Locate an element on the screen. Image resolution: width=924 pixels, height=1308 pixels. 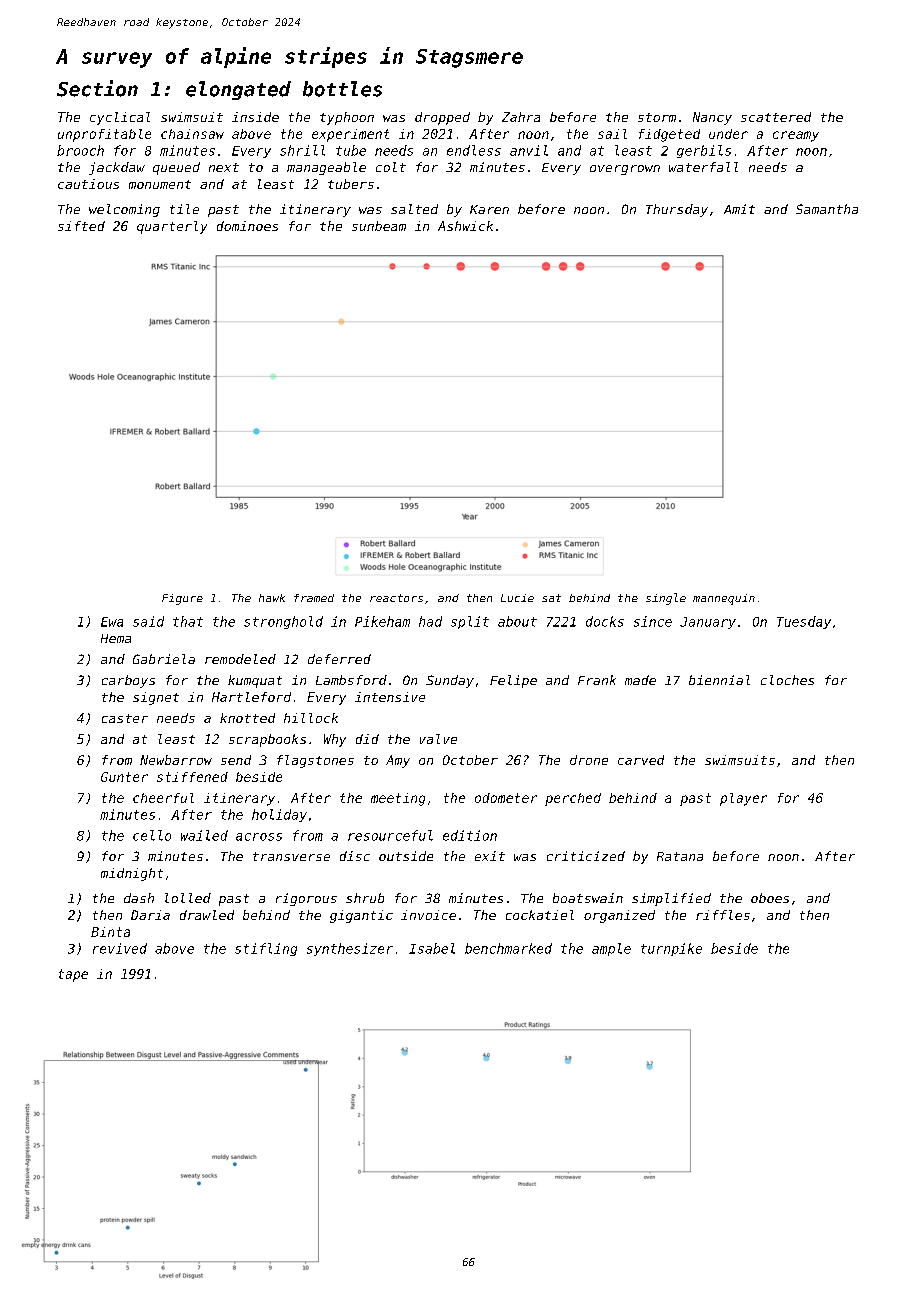
mannequin is located at coordinates (724, 599).
